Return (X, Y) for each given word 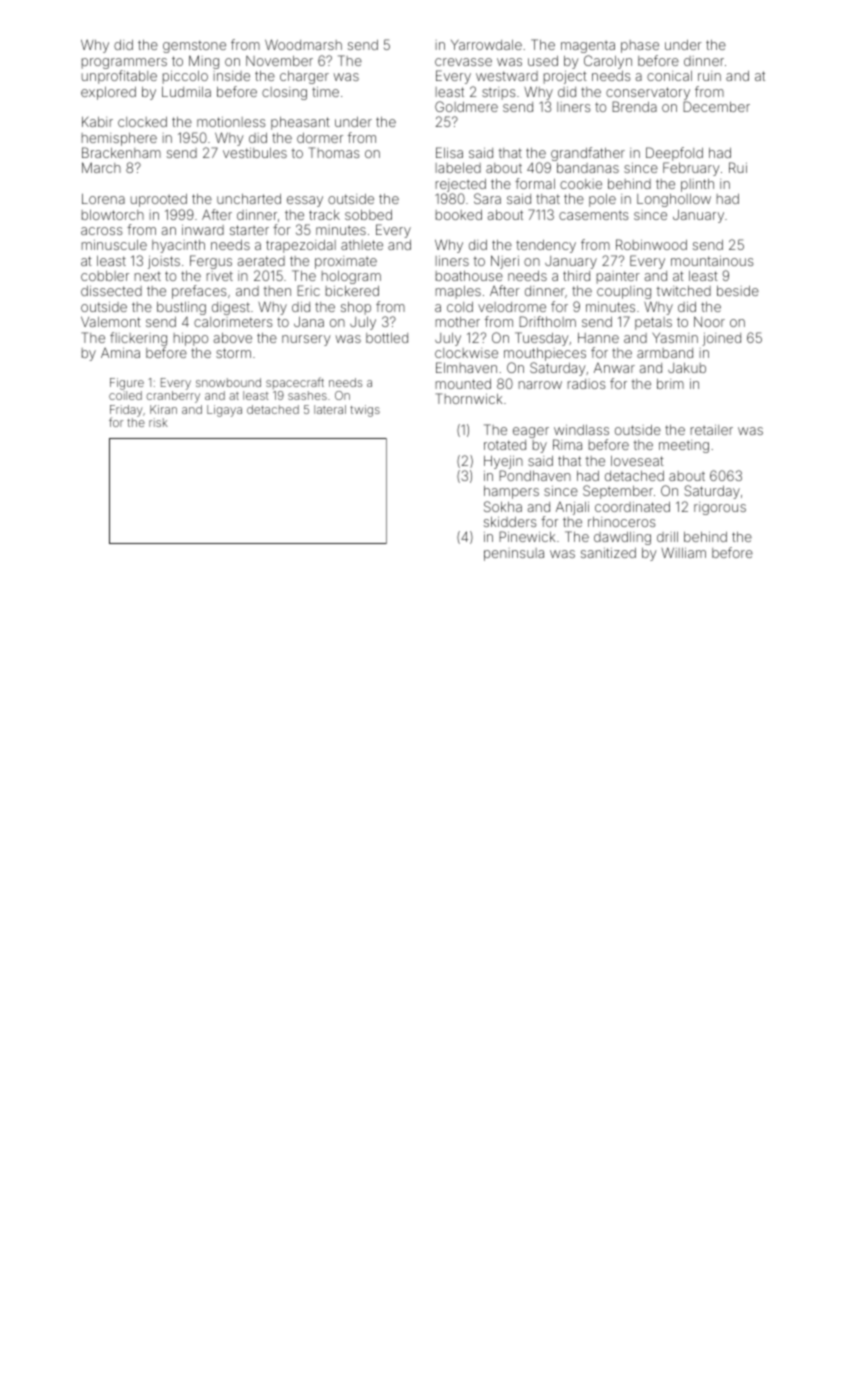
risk (158, 422)
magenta (588, 47)
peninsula (514, 554)
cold (460, 307)
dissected (111, 291)
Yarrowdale (486, 44)
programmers (124, 63)
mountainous (712, 261)
